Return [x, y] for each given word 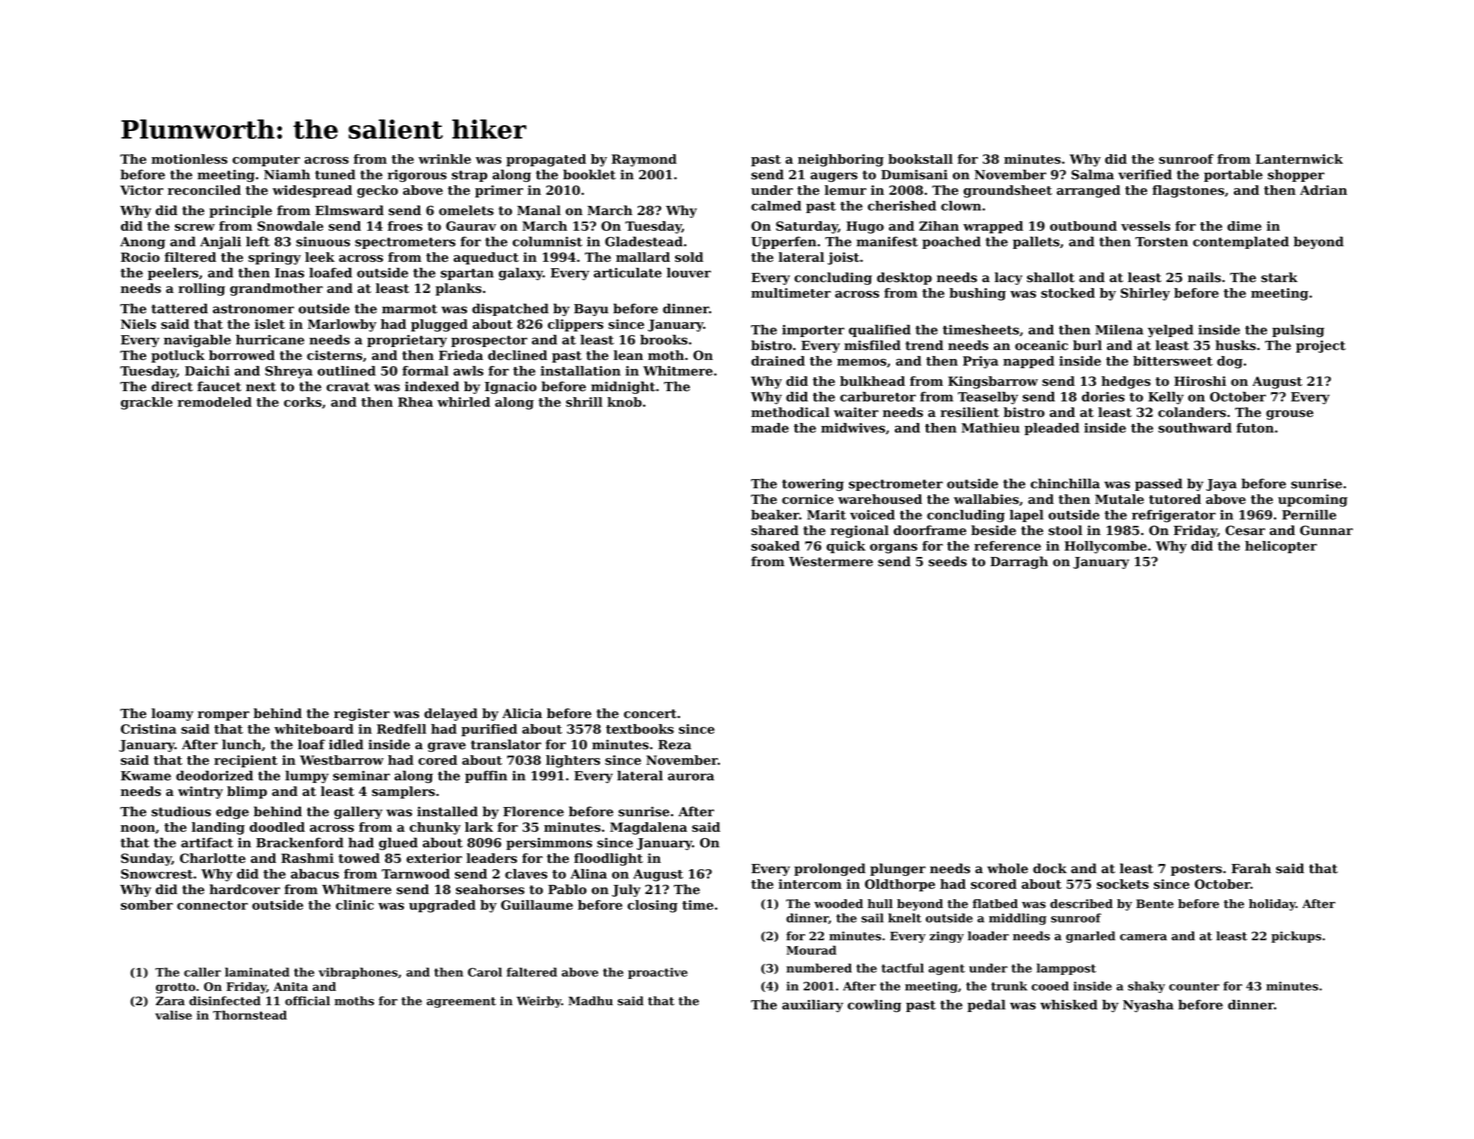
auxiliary [812, 1006]
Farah [1251, 868]
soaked [775, 546]
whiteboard [314, 729]
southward [1195, 428]
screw [195, 227]
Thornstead [250, 1015]
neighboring [841, 160]
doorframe [930, 530]
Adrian [1323, 190]
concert [650, 714]
